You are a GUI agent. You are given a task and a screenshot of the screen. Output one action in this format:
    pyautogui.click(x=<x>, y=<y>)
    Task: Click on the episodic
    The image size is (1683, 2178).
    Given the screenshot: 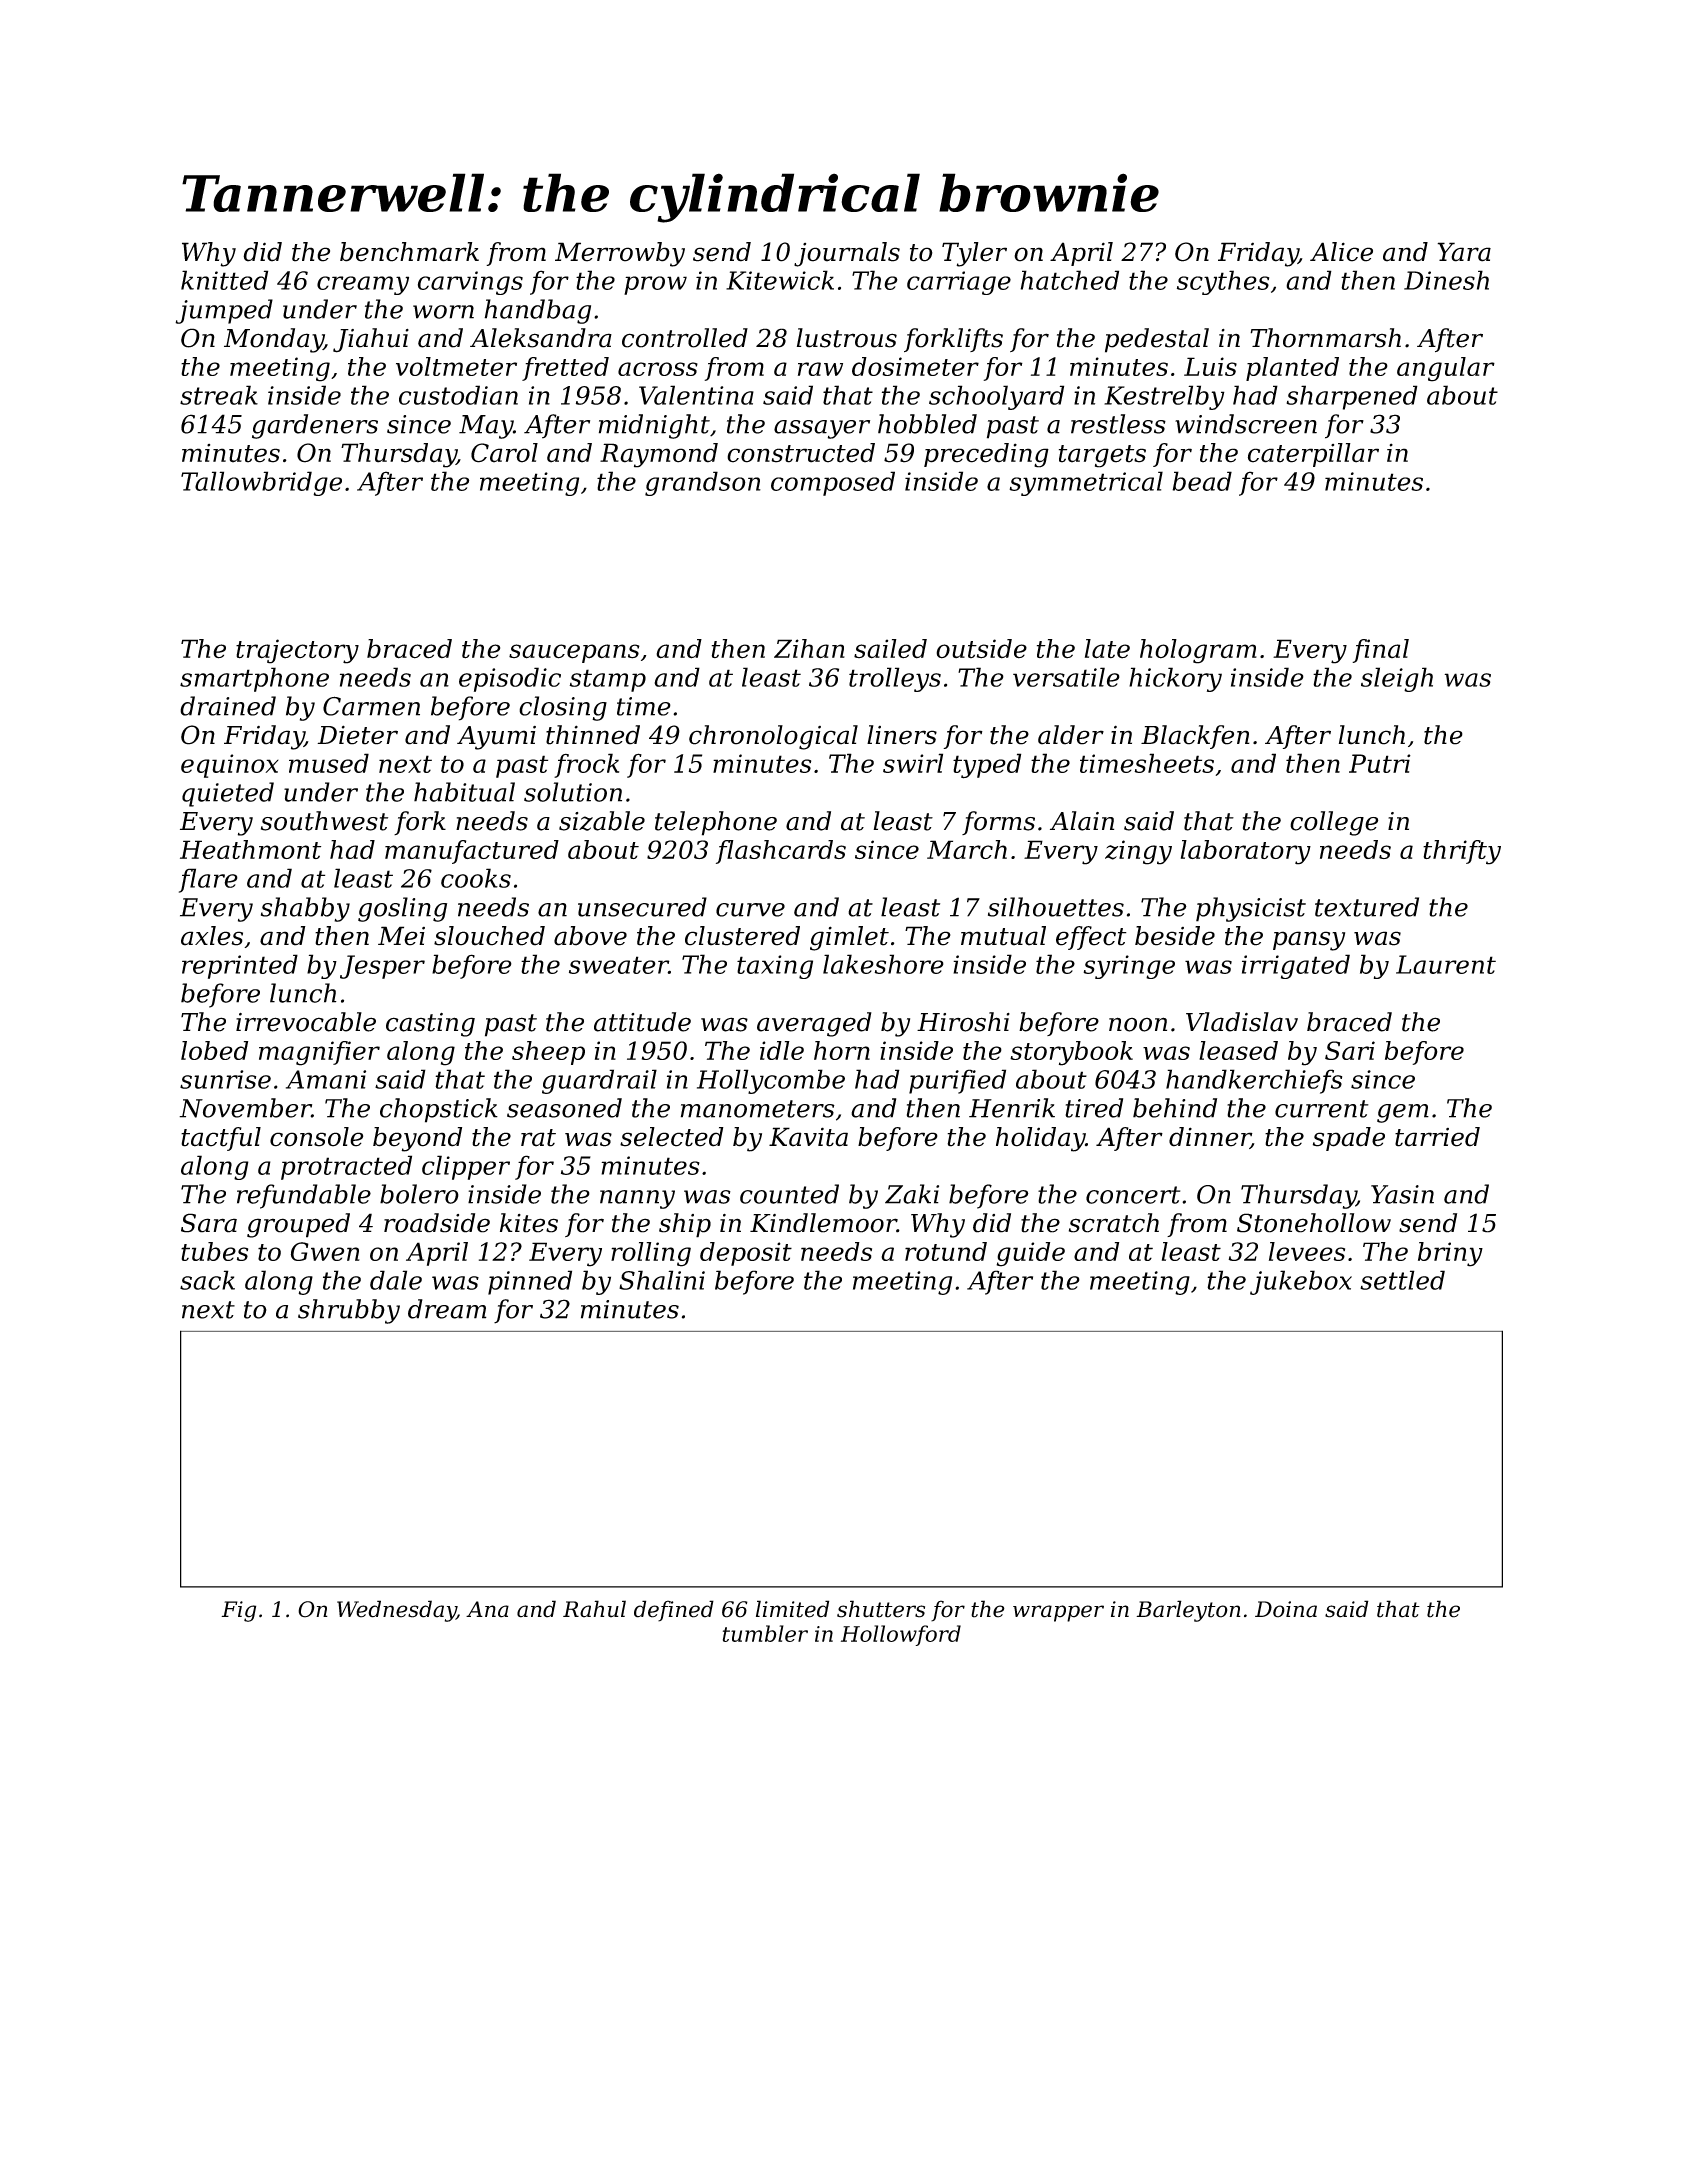 What is the action you would take?
    pyautogui.click(x=510, y=679)
